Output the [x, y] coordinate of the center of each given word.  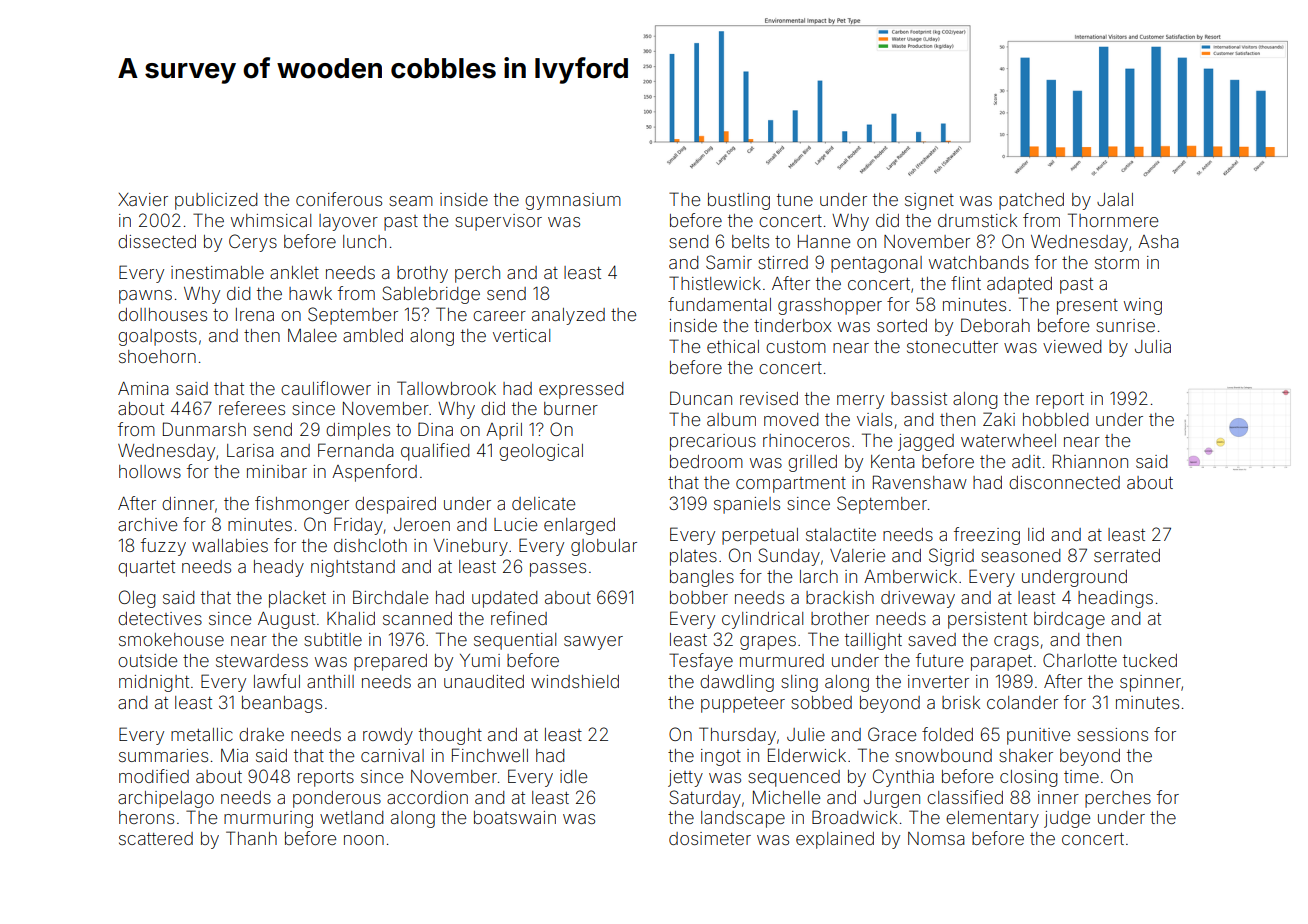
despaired [395, 505]
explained [835, 840]
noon [364, 840]
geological [541, 452]
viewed [1072, 346]
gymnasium [573, 201]
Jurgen [892, 799]
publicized [216, 201]
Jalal [1115, 199]
